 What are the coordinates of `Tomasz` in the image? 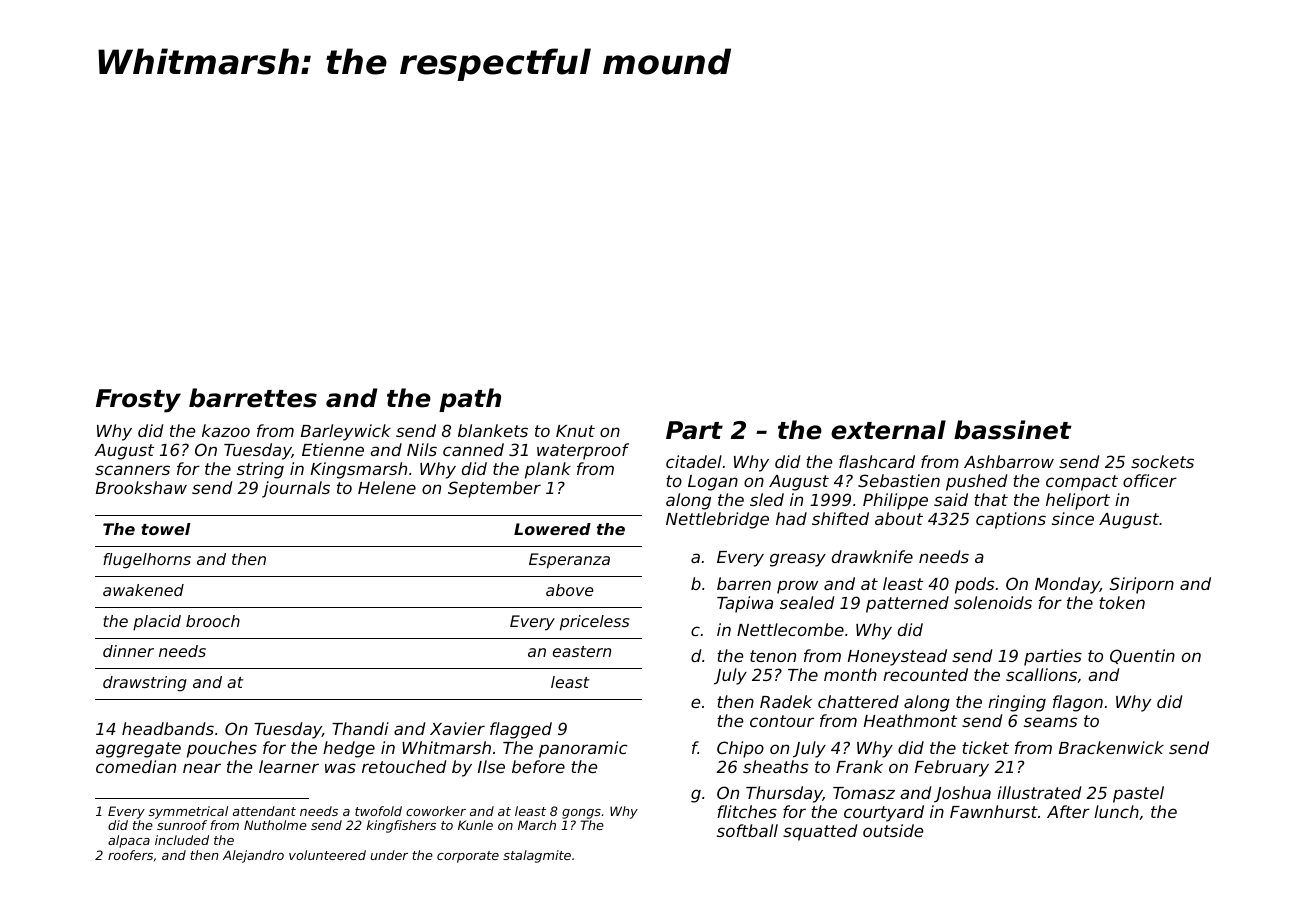 It's located at (864, 793).
